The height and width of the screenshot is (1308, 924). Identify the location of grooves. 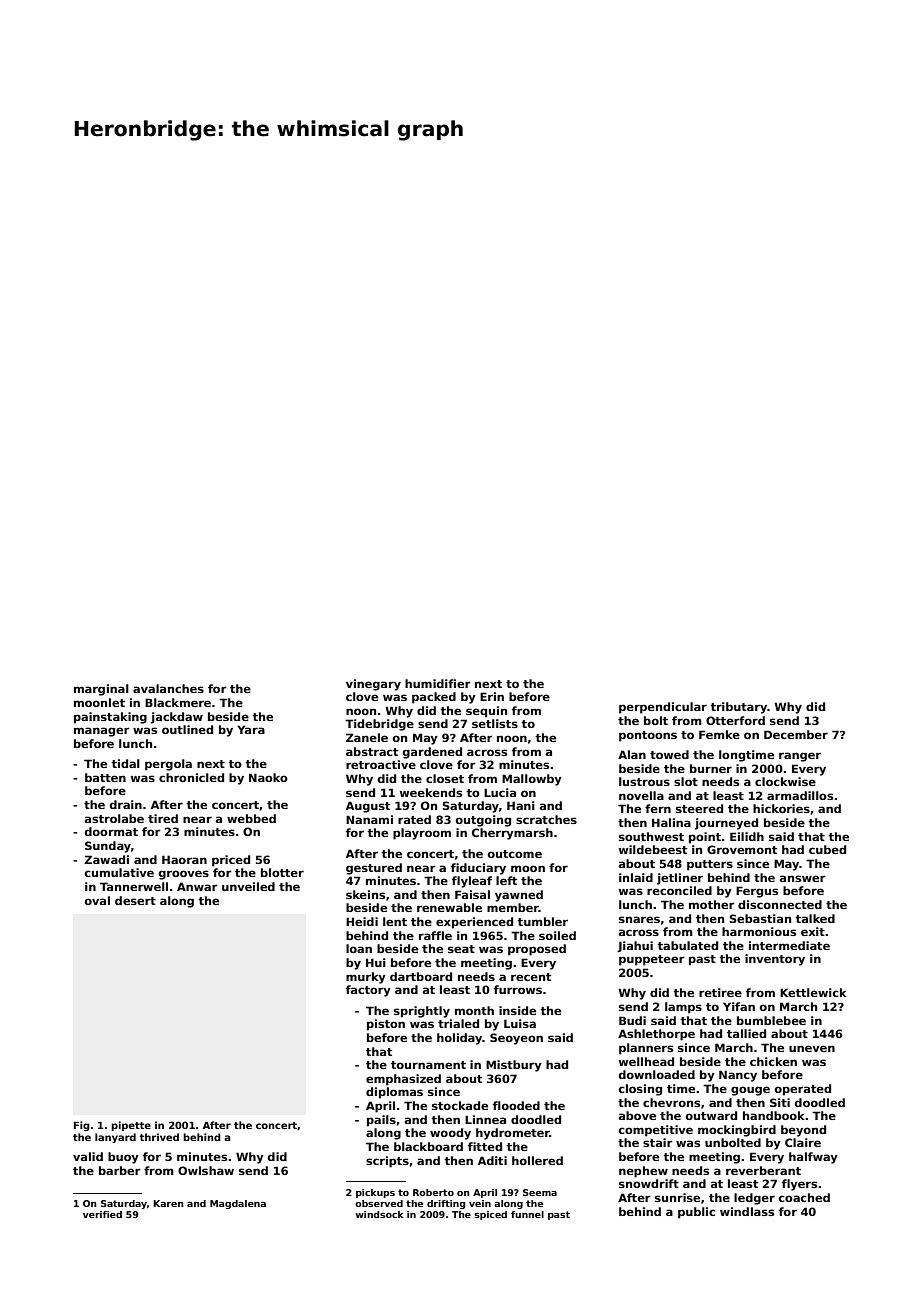
(184, 875).
